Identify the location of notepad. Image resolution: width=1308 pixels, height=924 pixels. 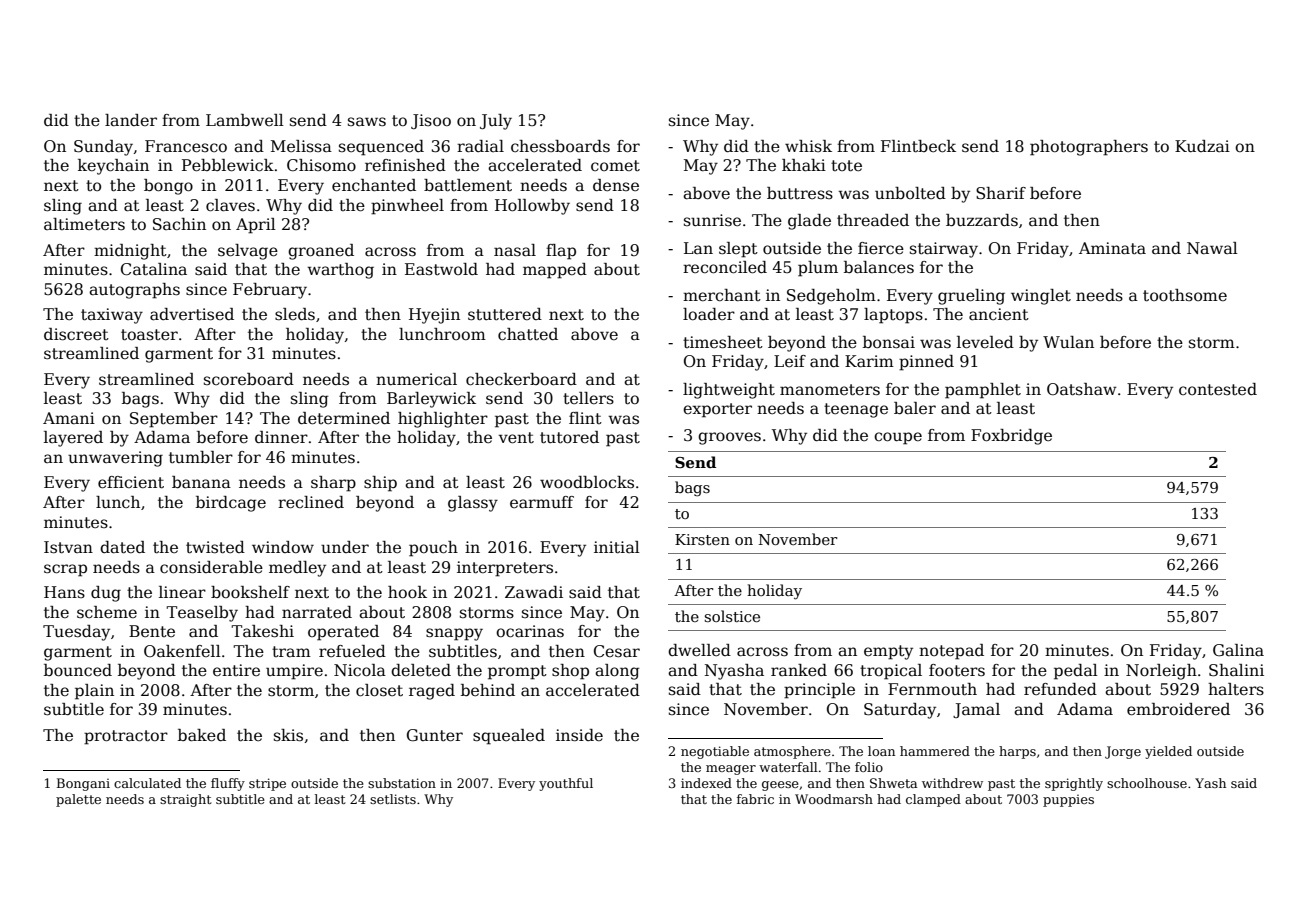
(951, 652).
